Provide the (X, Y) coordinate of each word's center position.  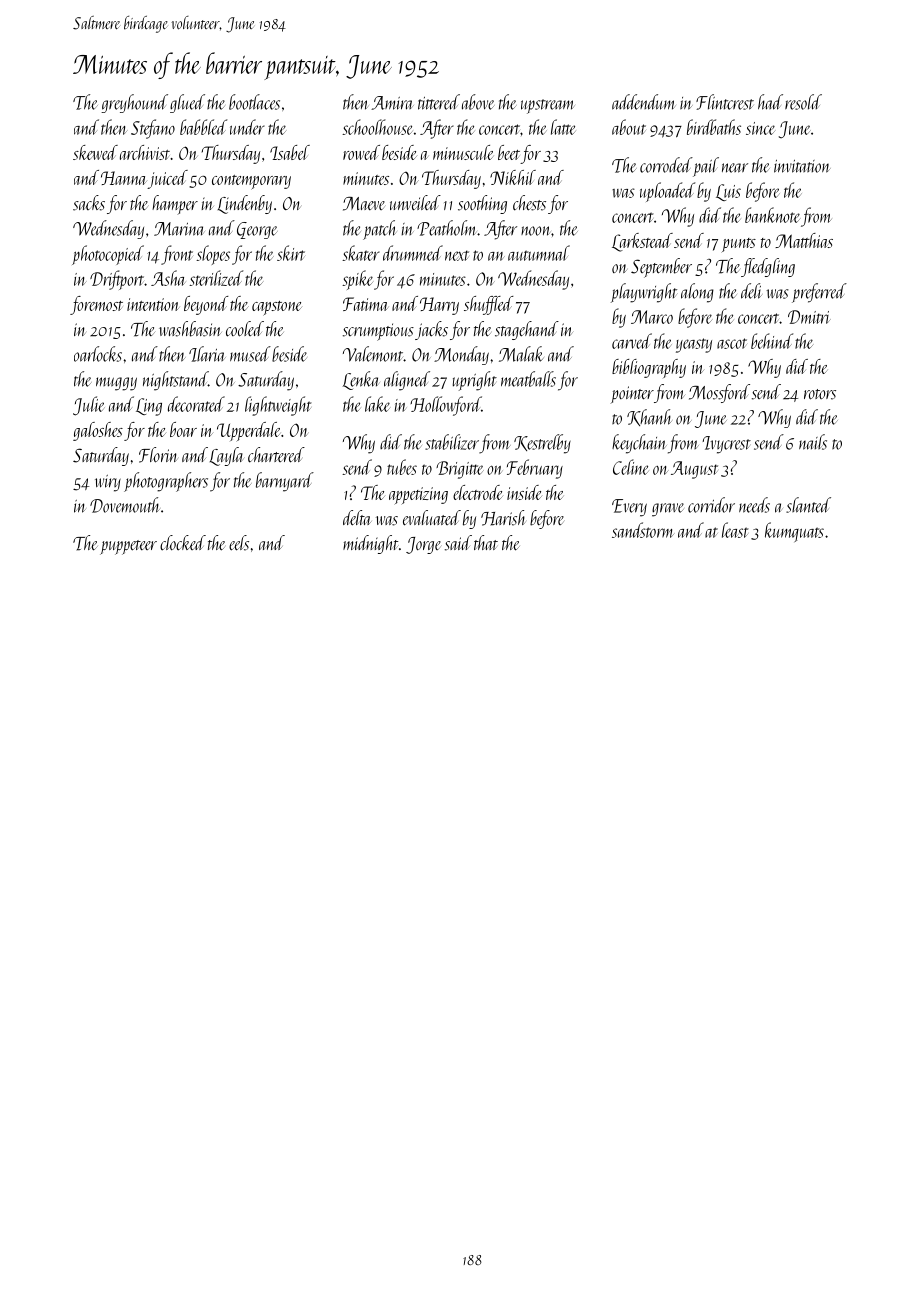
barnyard (285, 482)
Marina (178, 229)
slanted (808, 505)
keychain (639, 444)
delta (357, 518)
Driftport (117, 280)
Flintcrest (725, 102)
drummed (413, 253)
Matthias (804, 240)
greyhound (134, 103)
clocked (183, 543)
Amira (392, 103)
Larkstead (642, 242)
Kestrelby (542, 444)
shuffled (489, 305)
